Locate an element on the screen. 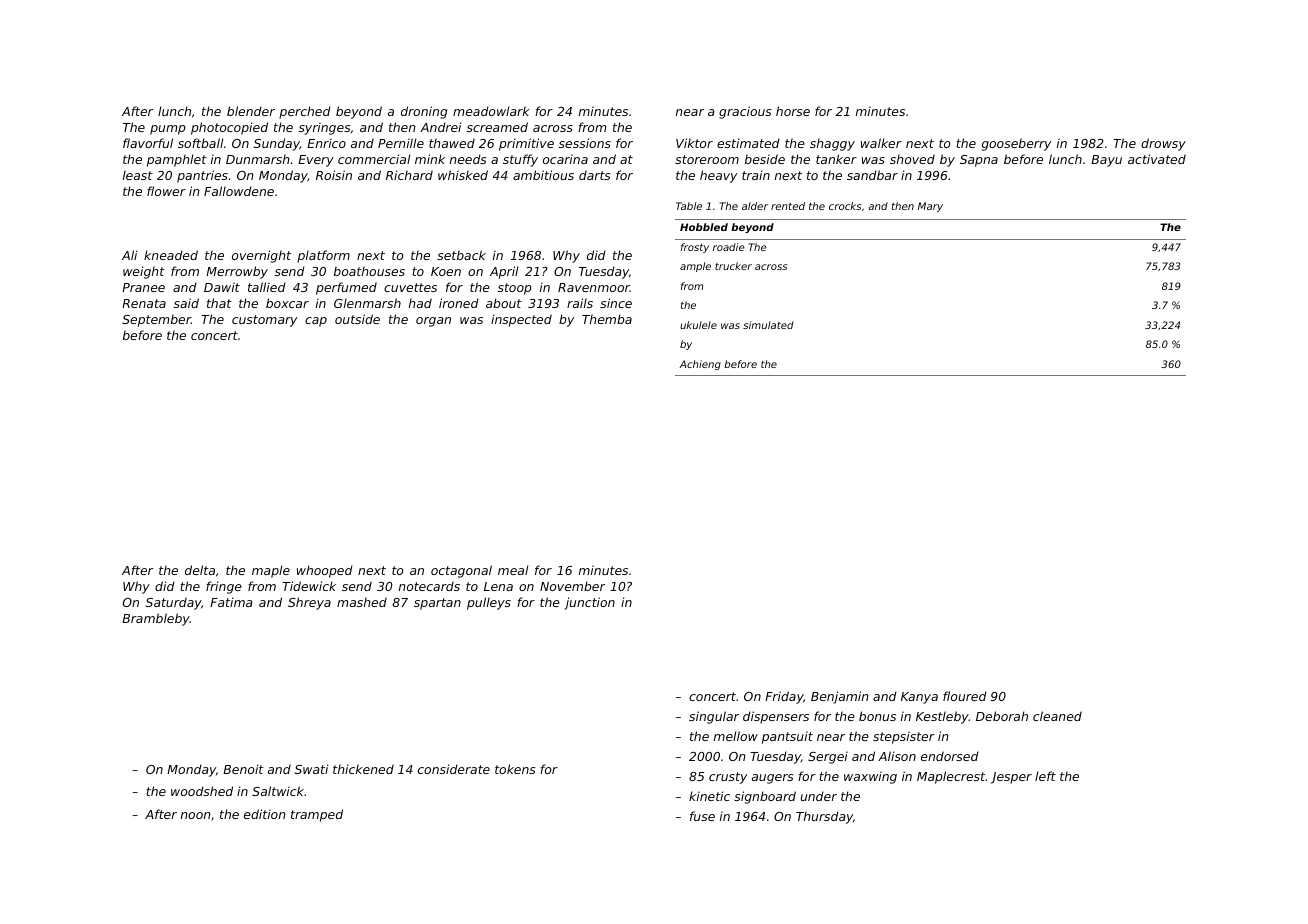 The height and width of the screenshot is (924, 1308). Bayu is located at coordinates (1106, 161).
